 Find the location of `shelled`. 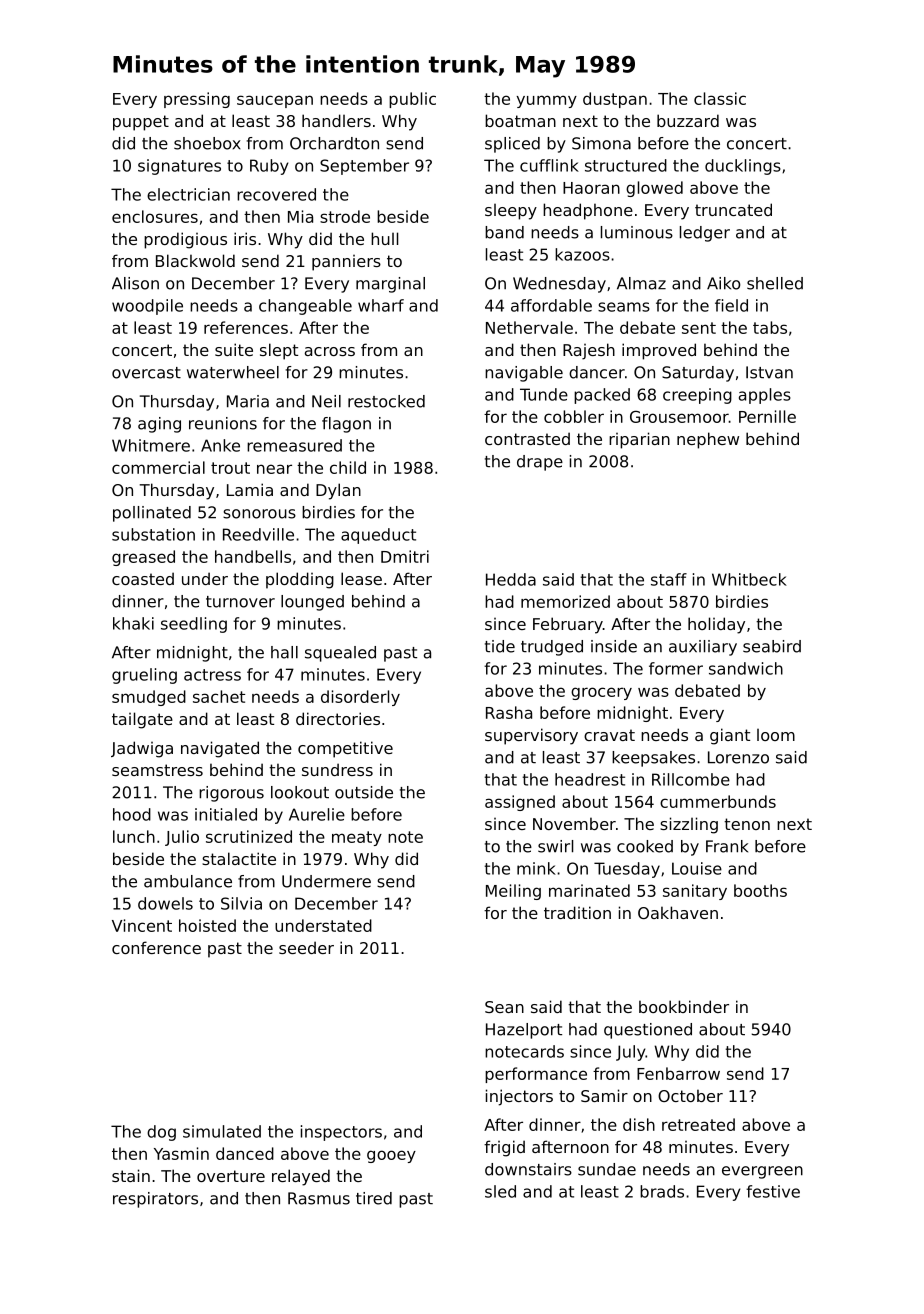

shelled is located at coordinates (775, 283).
